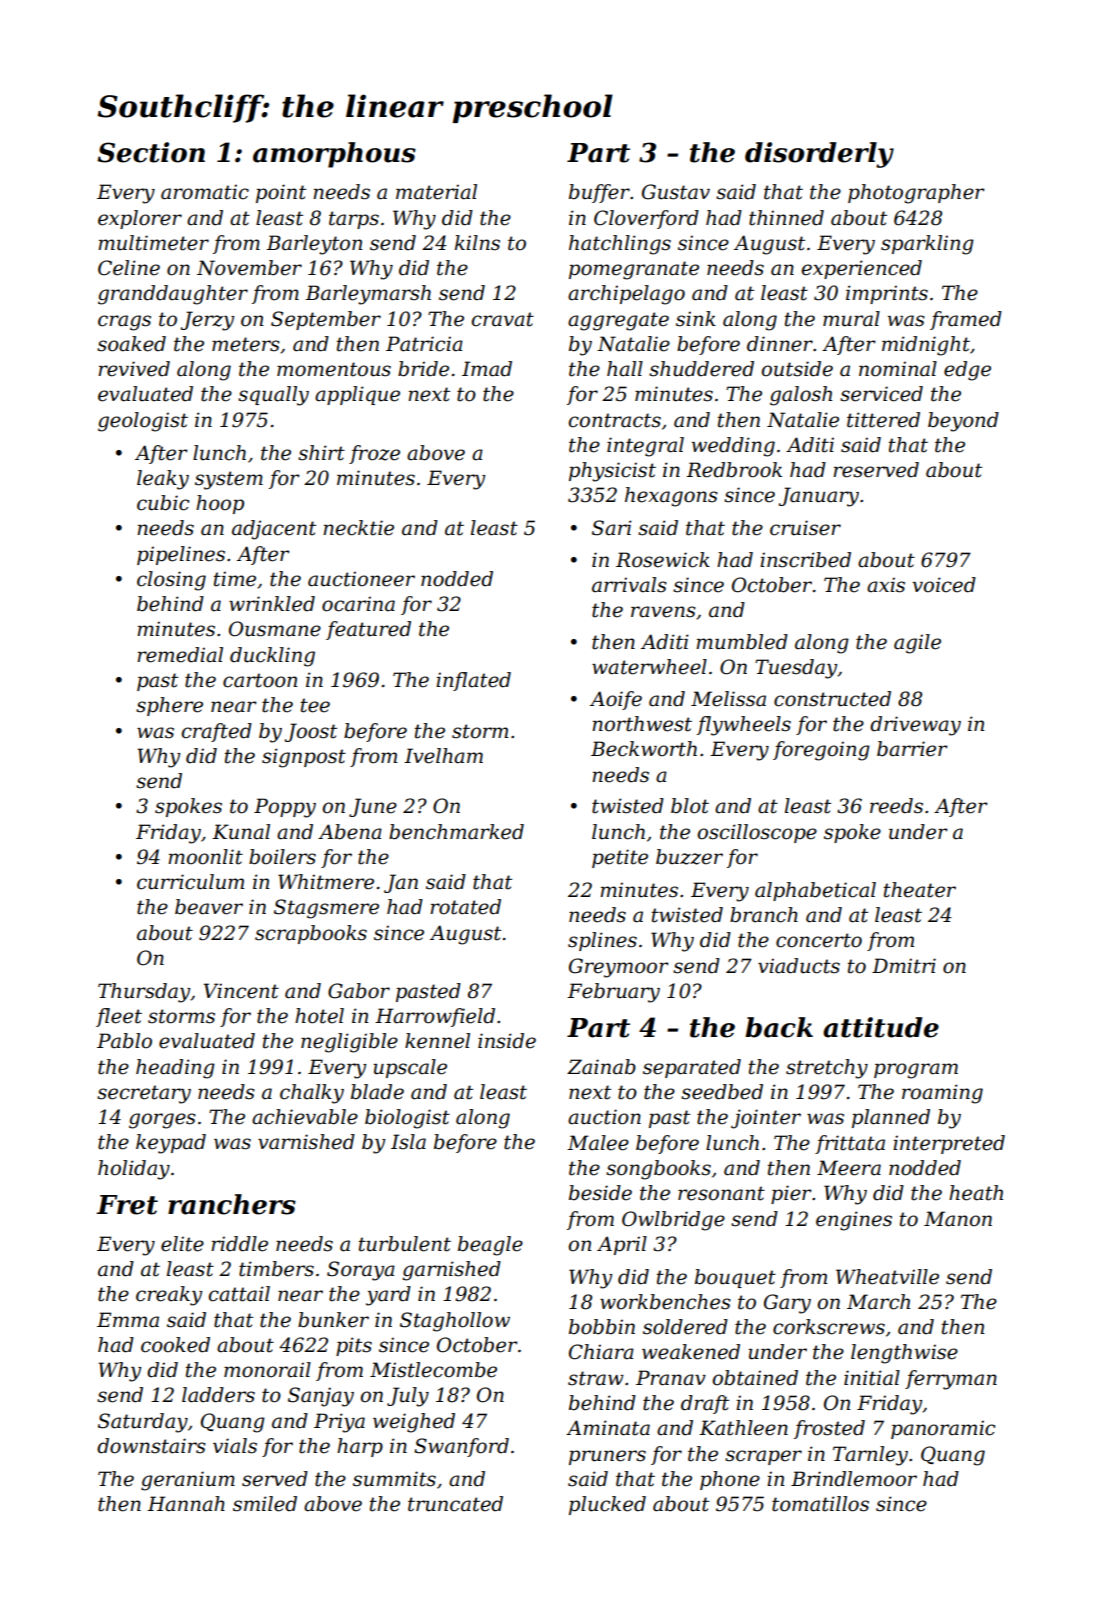  Describe the element at coordinates (333, 1320) in the page. I see `bunker` at that location.
